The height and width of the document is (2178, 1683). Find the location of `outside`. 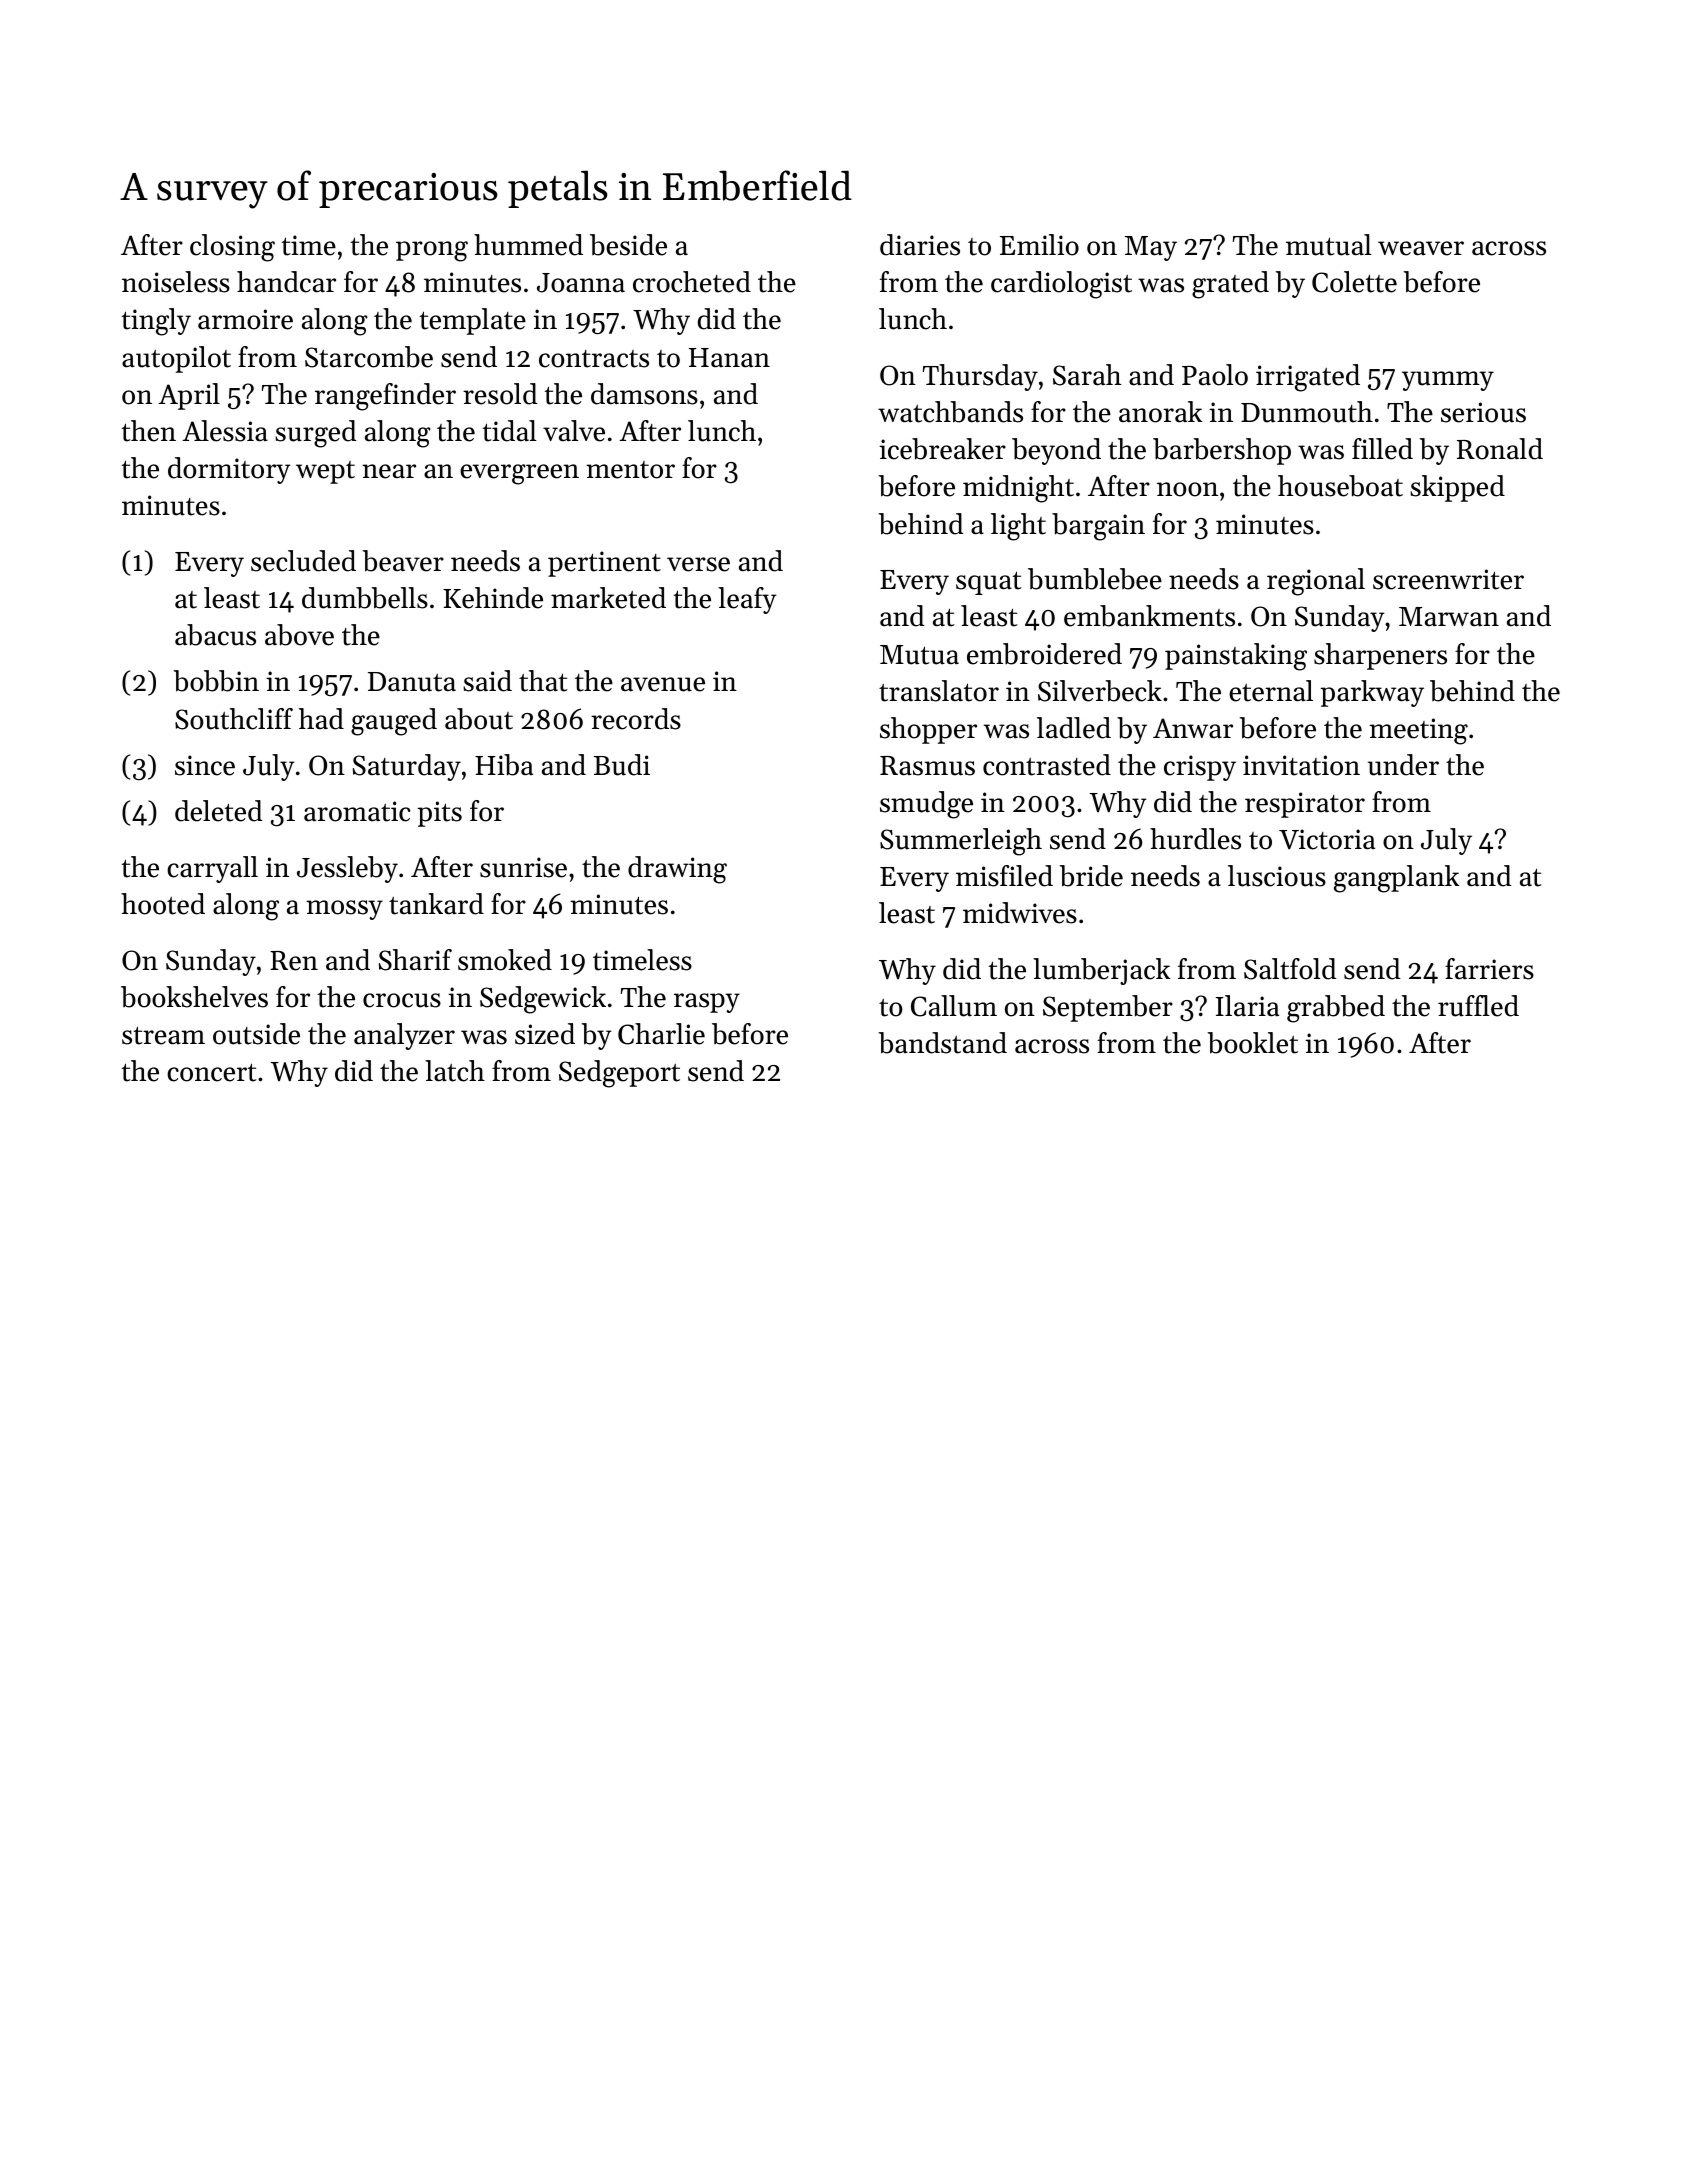

outside is located at coordinates (256, 1034).
